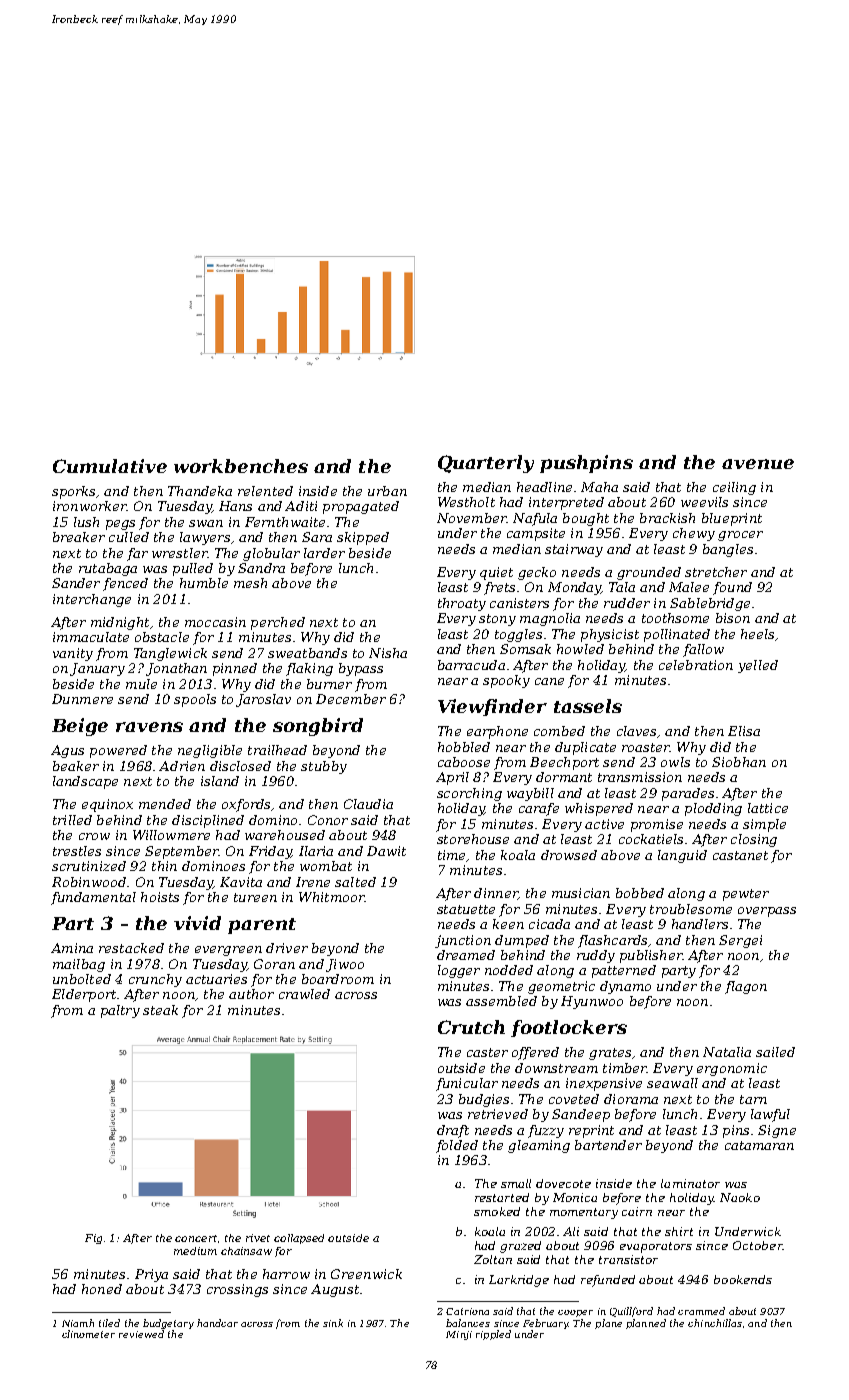 This screenshot has height=1400, width=849. What do you see at coordinates (758, 464) in the screenshot?
I see `avenue` at bounding box center [758, 464].
